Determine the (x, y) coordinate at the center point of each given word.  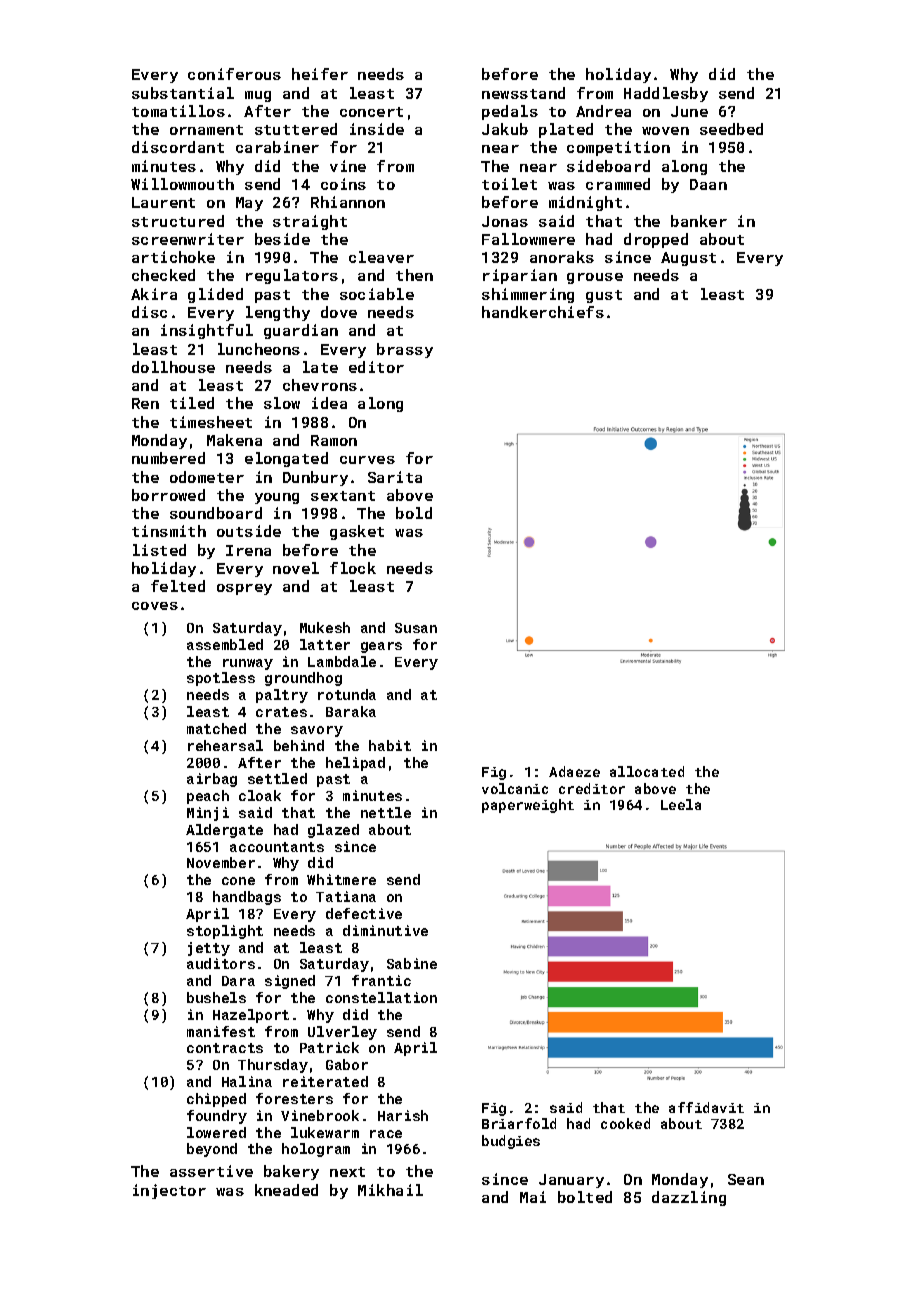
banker (699, 221)
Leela (681, 804)
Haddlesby (666, 94)
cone (238, 881)
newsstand (523, 93)
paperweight (528, 806)
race (386, 1134)
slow (282, 403)
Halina (247, 1081)
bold (414, 513)
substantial (183, 93)
